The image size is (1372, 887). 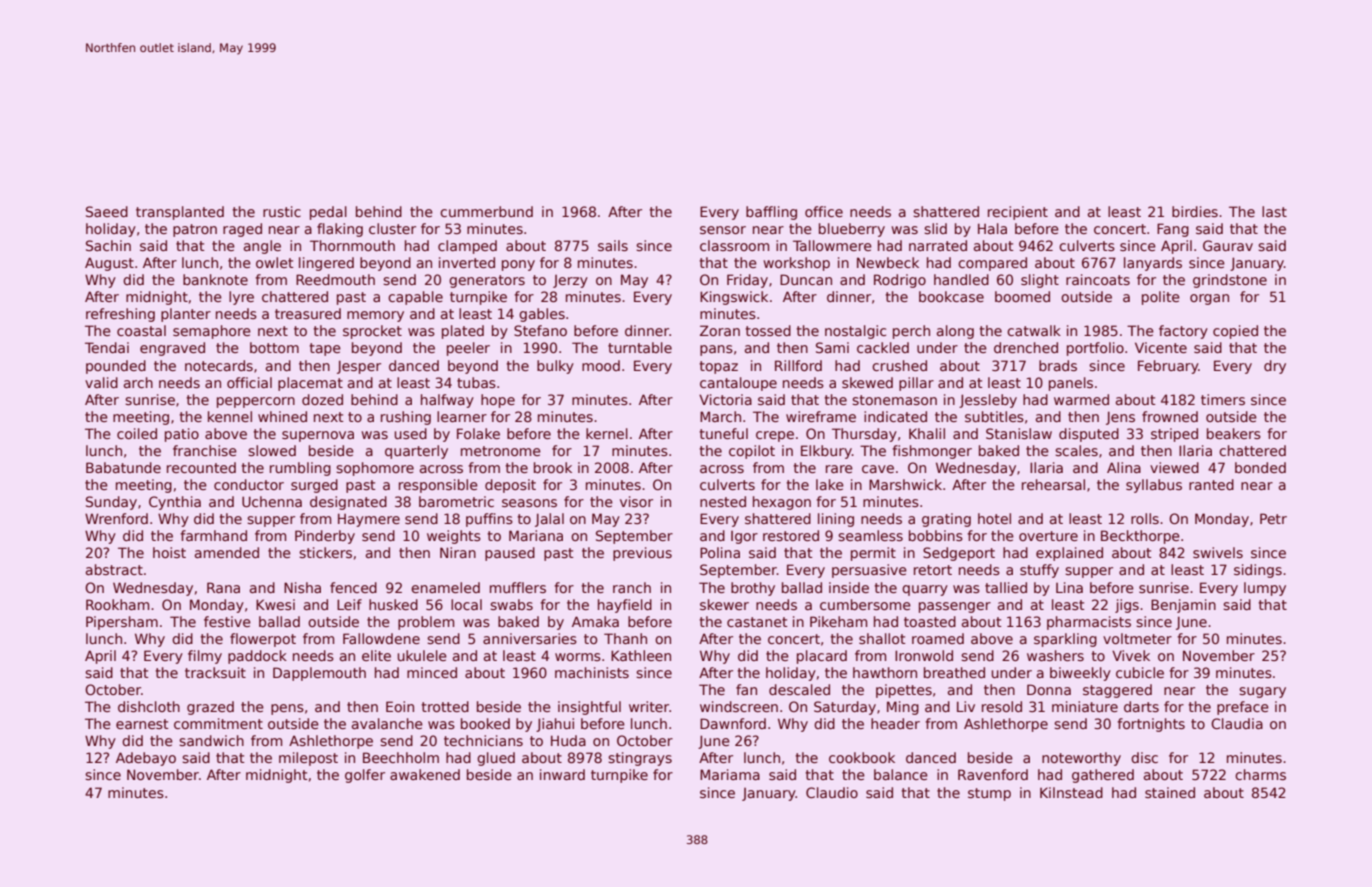 What do you see at coordinates (1053, 484) in the document?
I see `rehearsal` at bounding box center [1053, 484].
